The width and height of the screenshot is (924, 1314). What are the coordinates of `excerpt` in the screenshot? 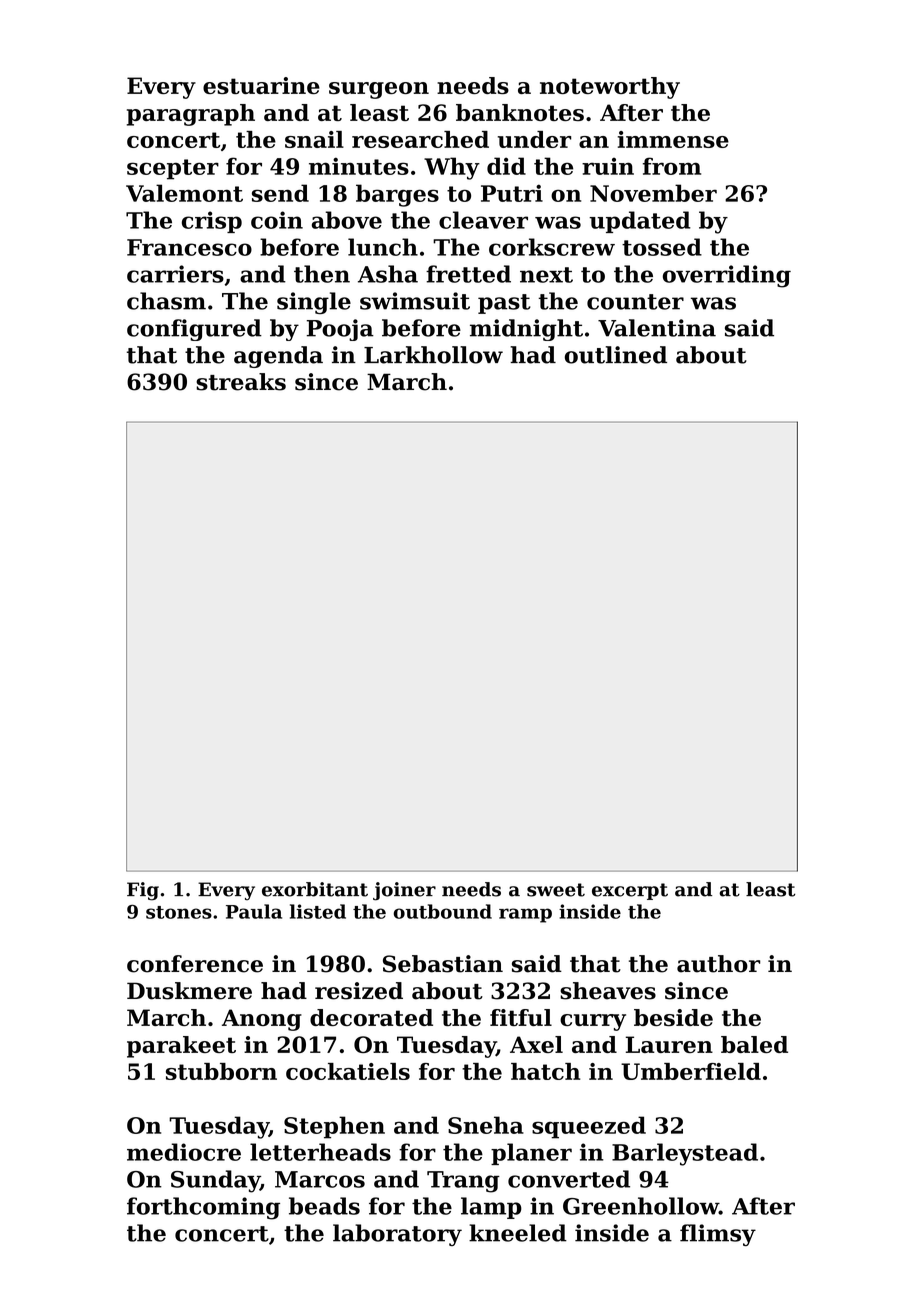 It's located at (630, 891).
